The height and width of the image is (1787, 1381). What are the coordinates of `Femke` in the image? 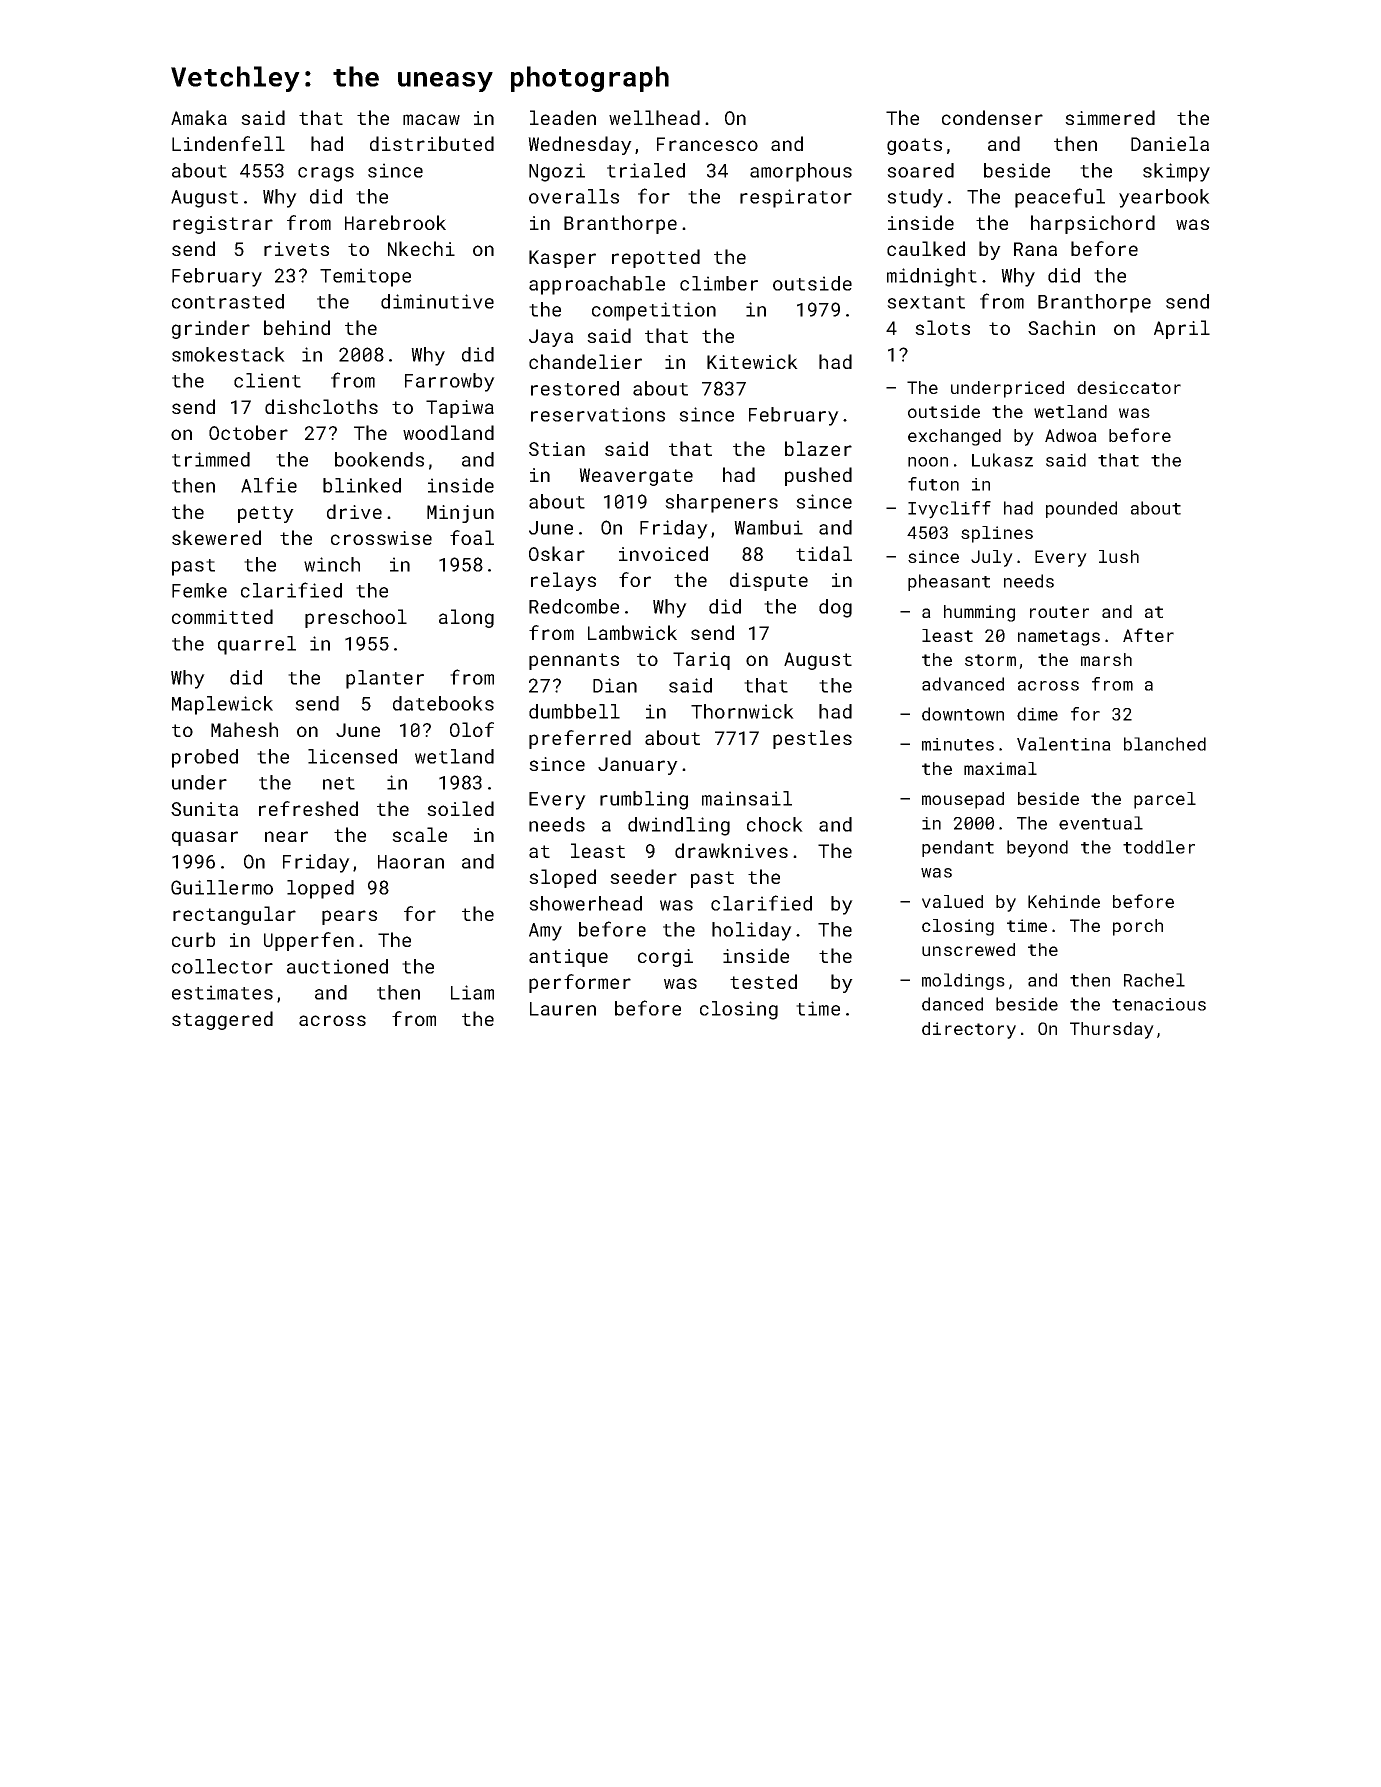 It's located at (199, 590).
